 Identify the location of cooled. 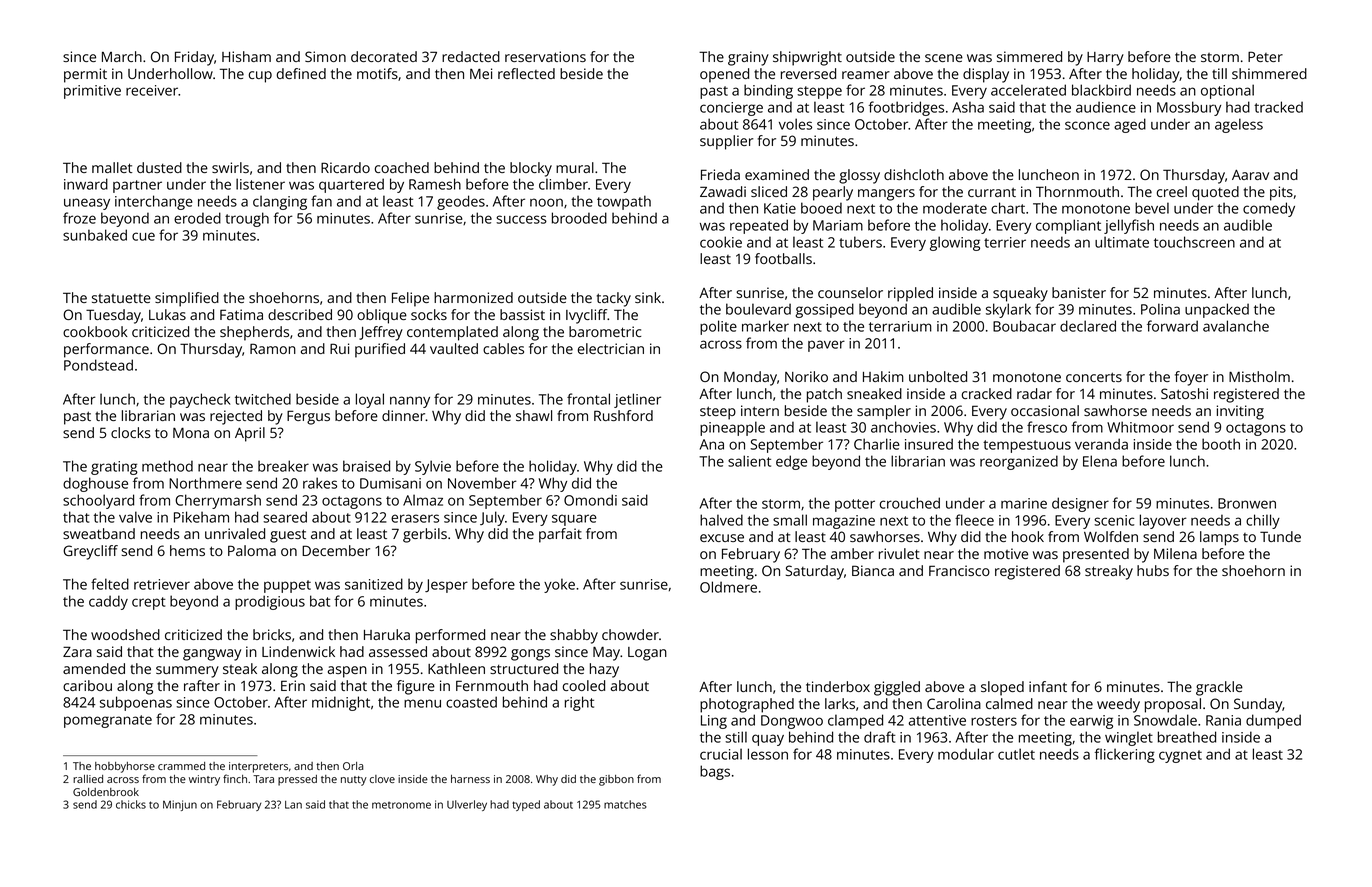
(584, 685).
